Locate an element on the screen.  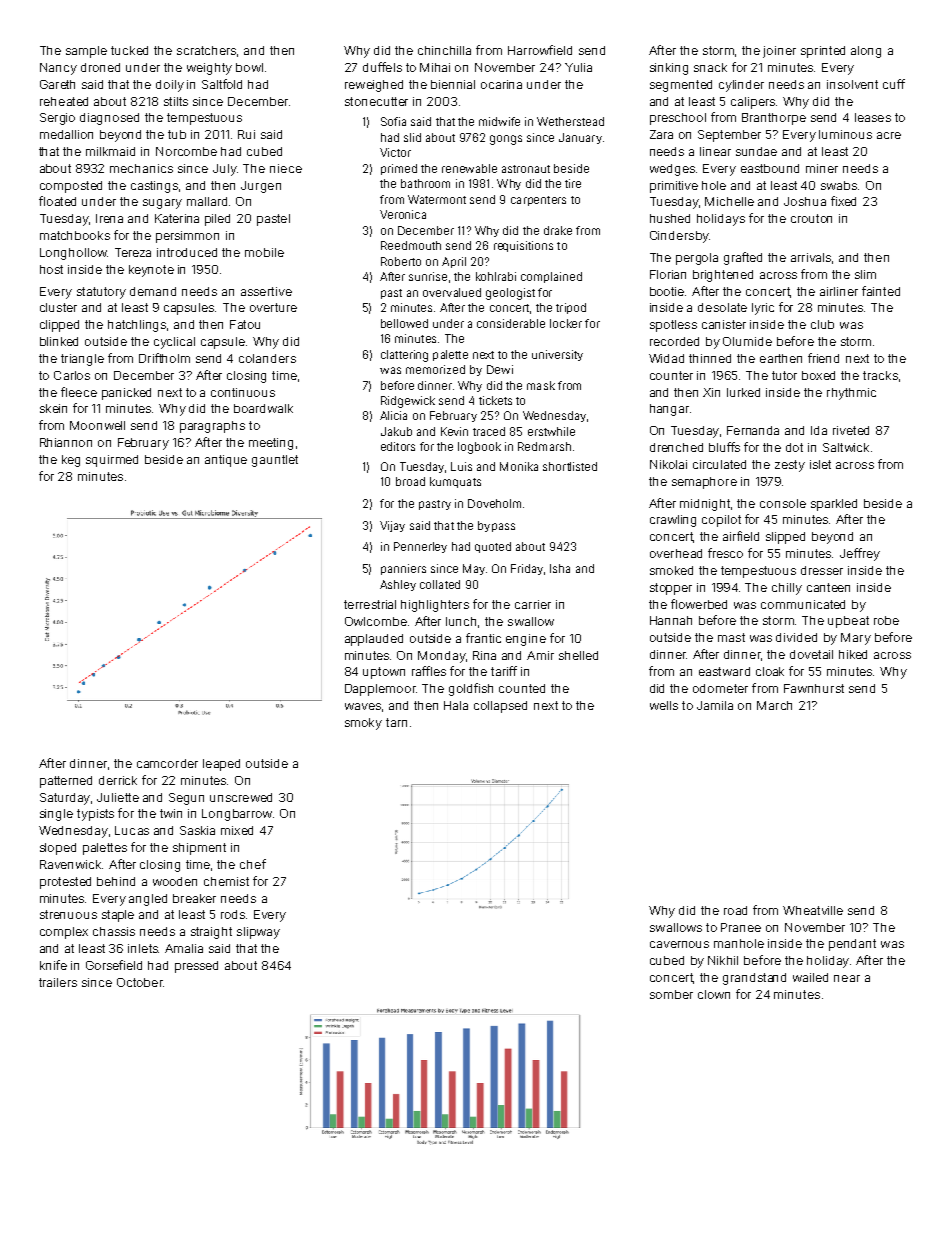
chef is located at coordinates (253, 864).
